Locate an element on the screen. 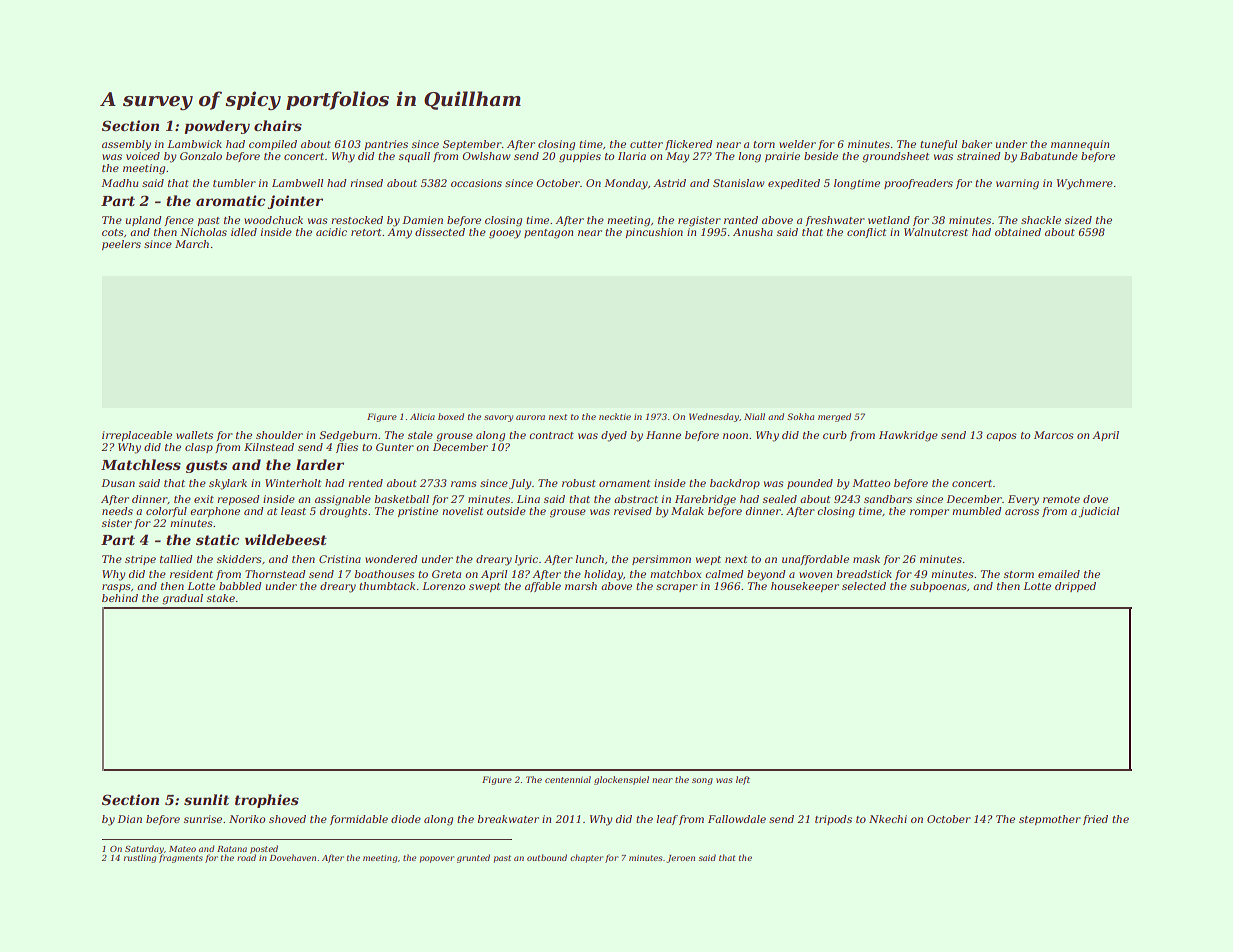  fried is located at coordinates (1095, 820).
